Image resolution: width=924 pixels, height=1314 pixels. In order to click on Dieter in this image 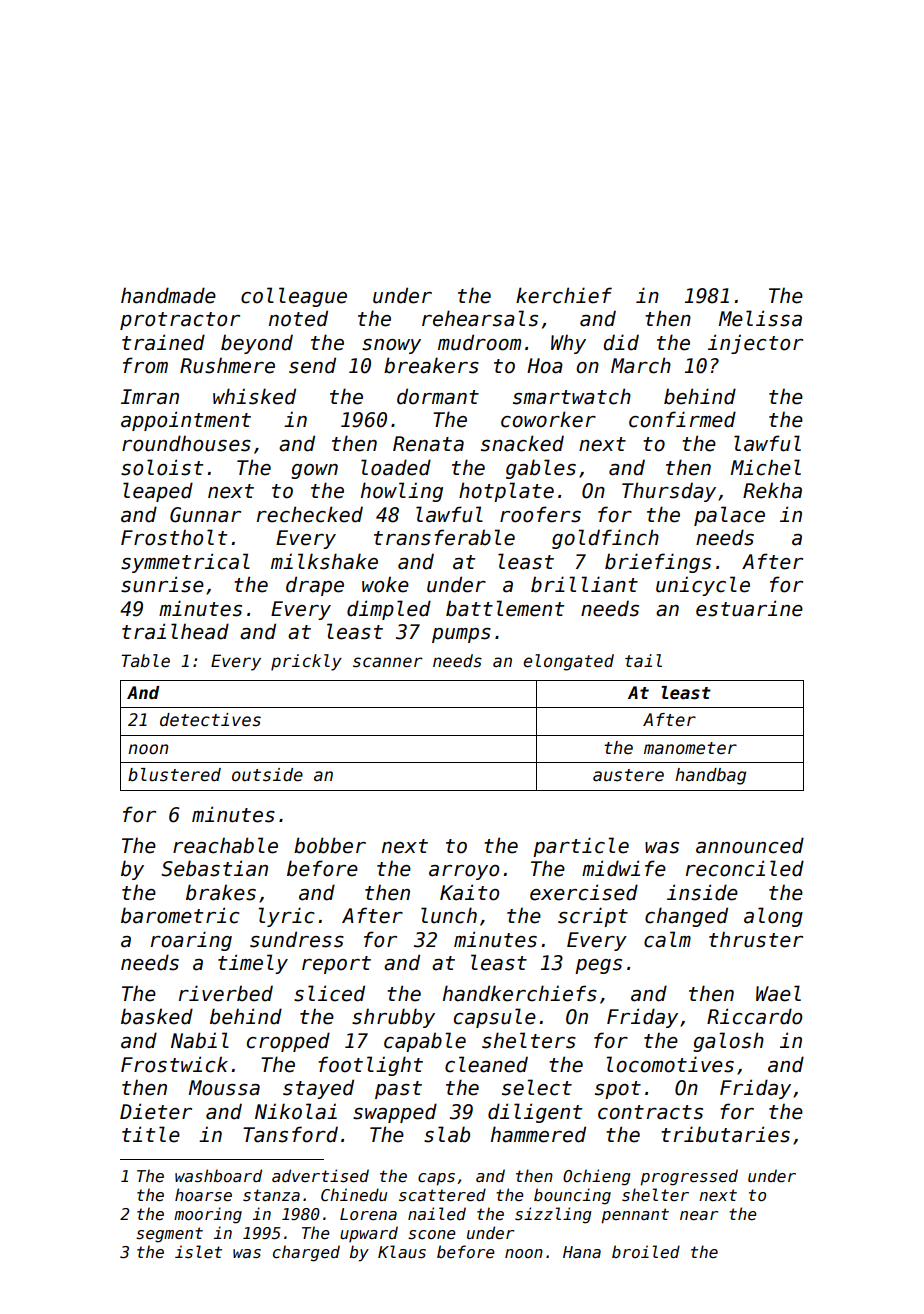, I will do `click(156, 1111)`.
